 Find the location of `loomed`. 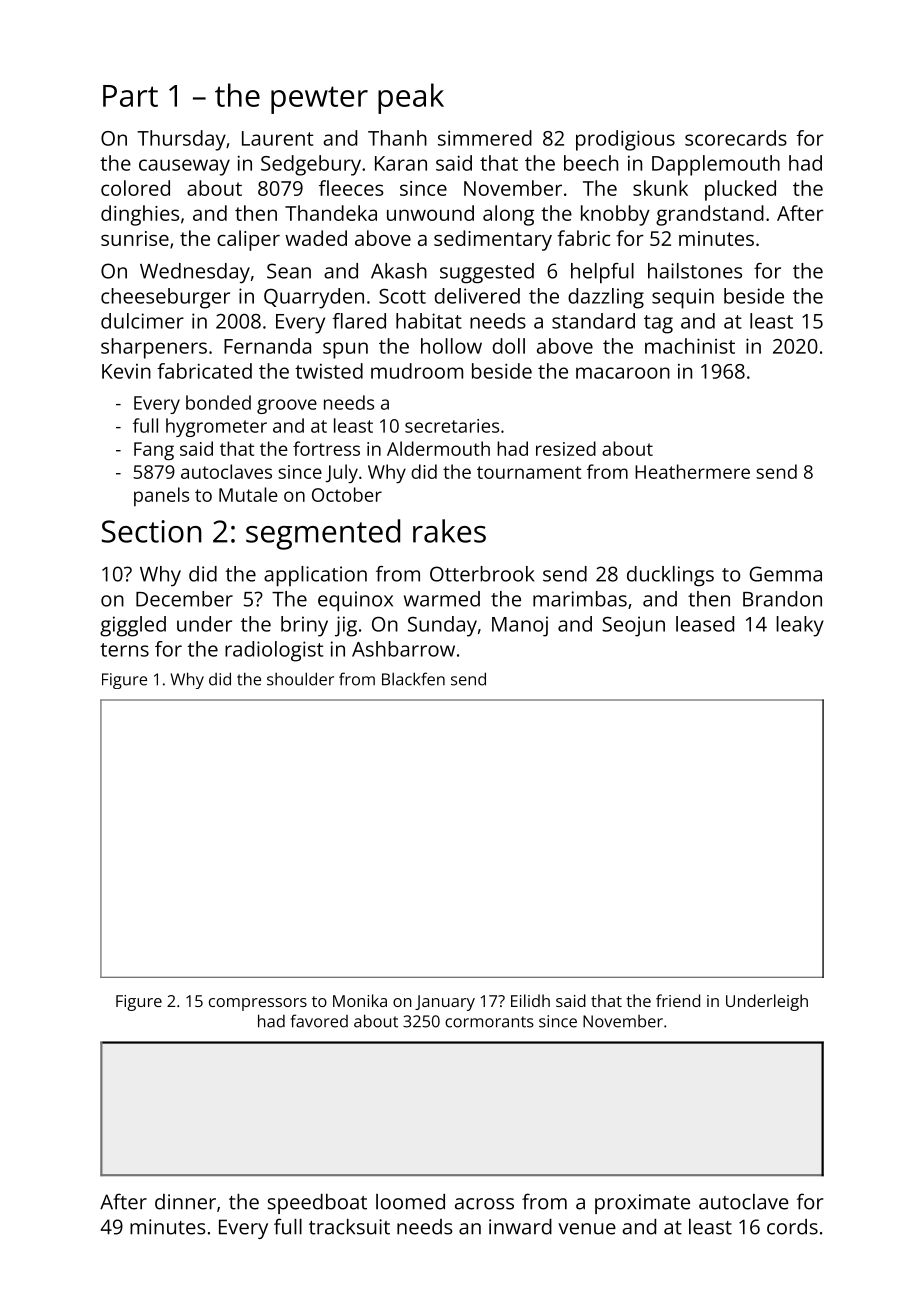

loomed is located at coordinates (410, 1202).
